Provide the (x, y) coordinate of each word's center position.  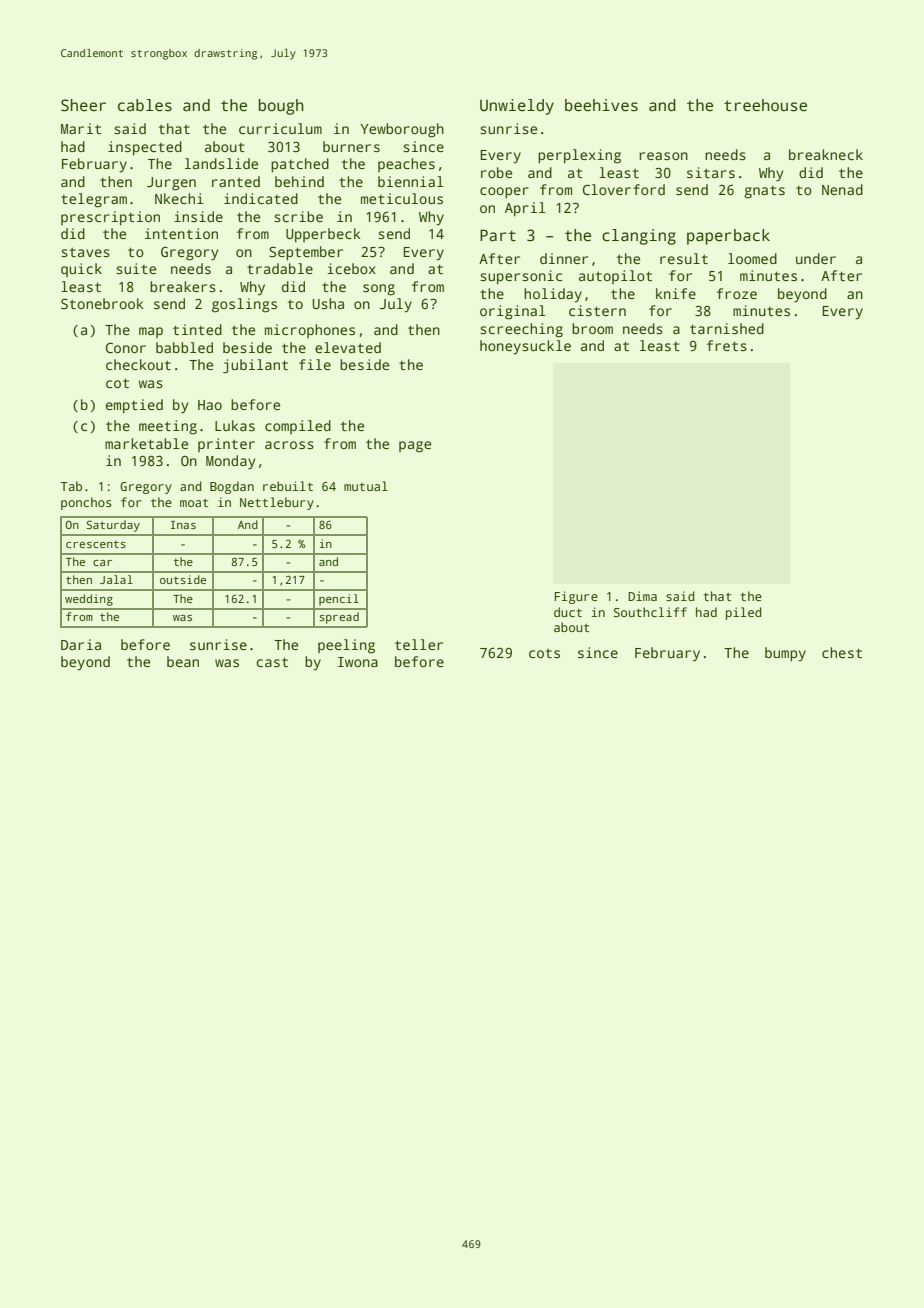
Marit (81, 128)
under (816, 258)
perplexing (579, 156)
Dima (642, 596)
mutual (366, 486)
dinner (564, 258)
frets (727, 345)
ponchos (86, 503)
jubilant (255, 366)
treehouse (765, 105)
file (315, 364)
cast (272, 662)
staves (85, 252)
